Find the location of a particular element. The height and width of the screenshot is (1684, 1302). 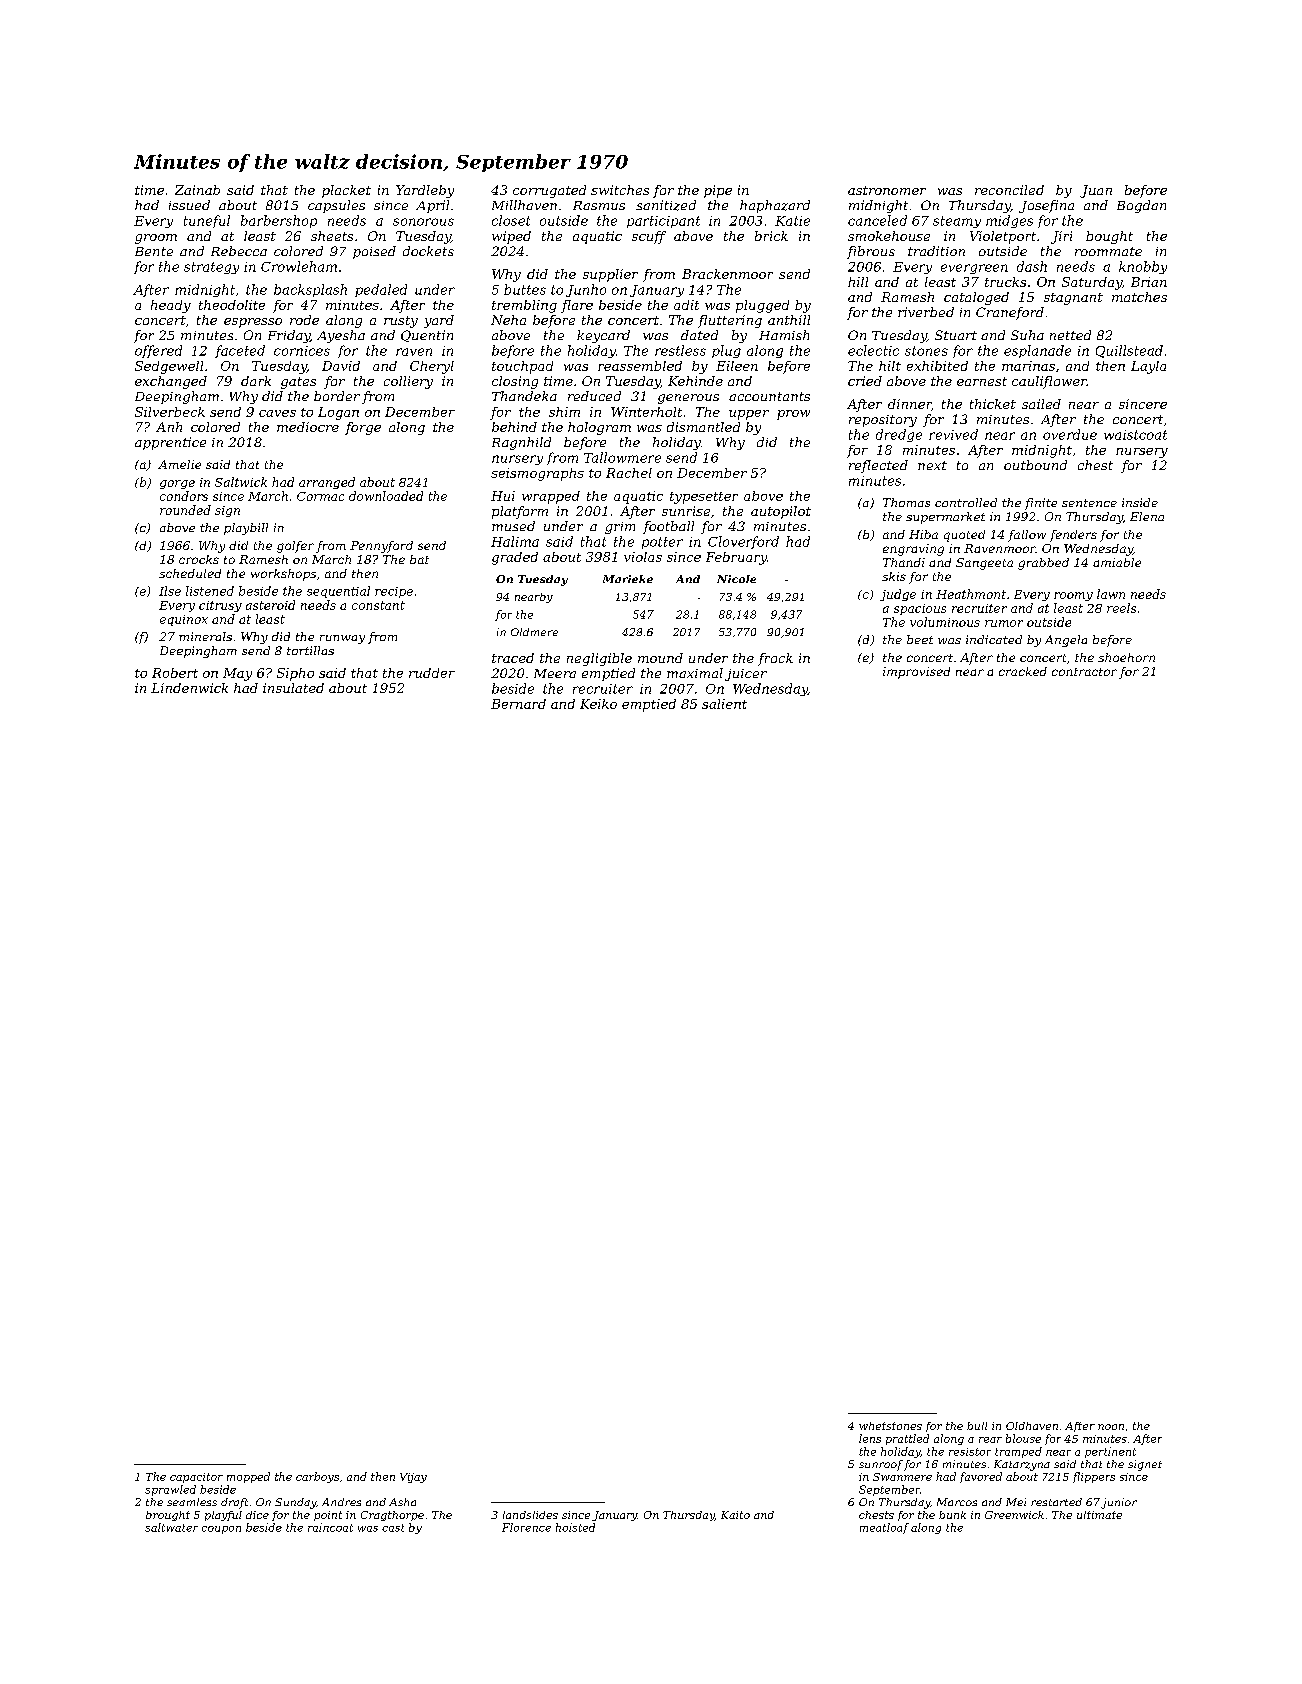

Lindenwick is located at coordinates (189, 688).
